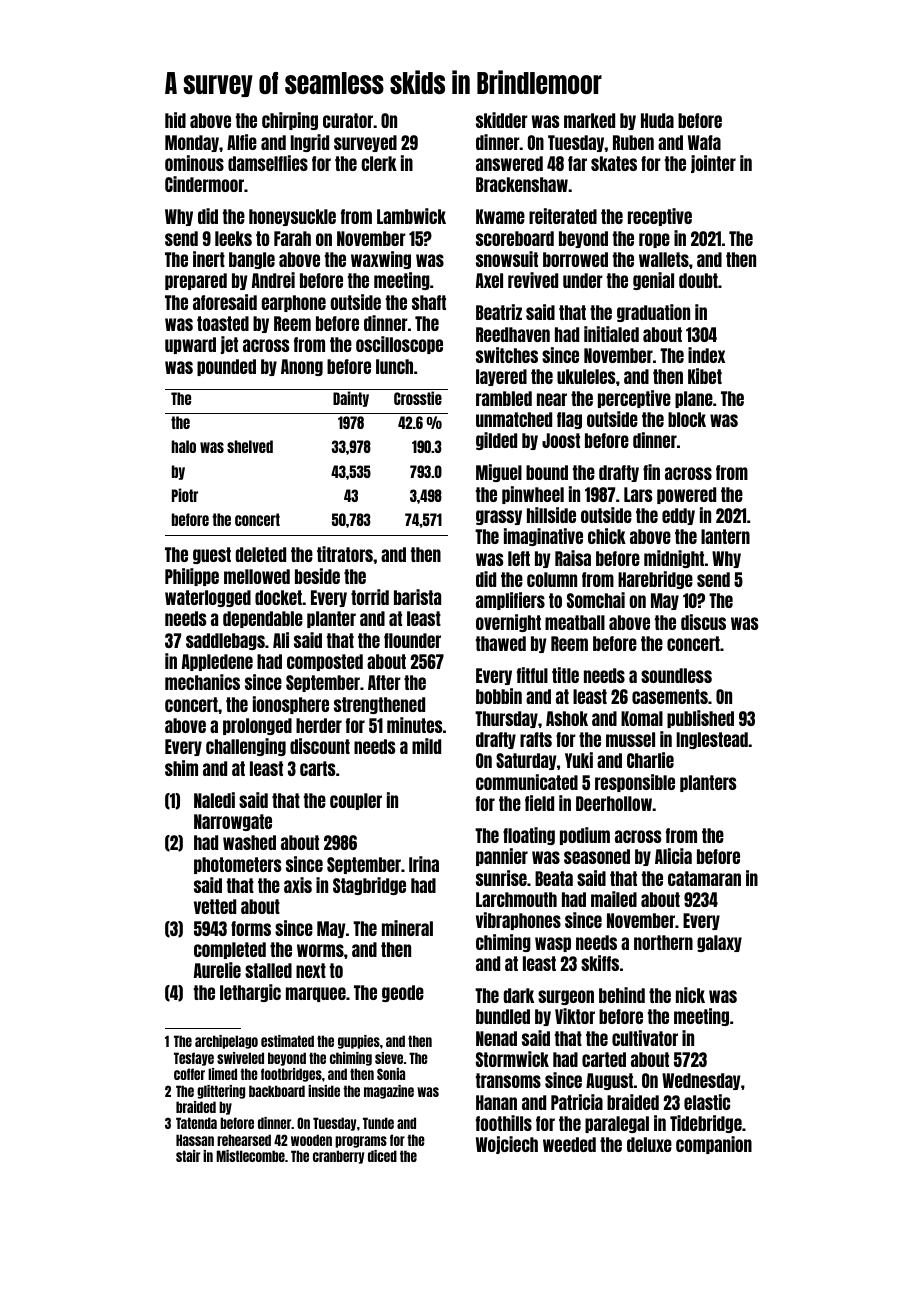 This page has height=1311, width=924. What do you see at coordinates (251, 928) in the page?
I see `forms` at bounding box center [251, 928].
